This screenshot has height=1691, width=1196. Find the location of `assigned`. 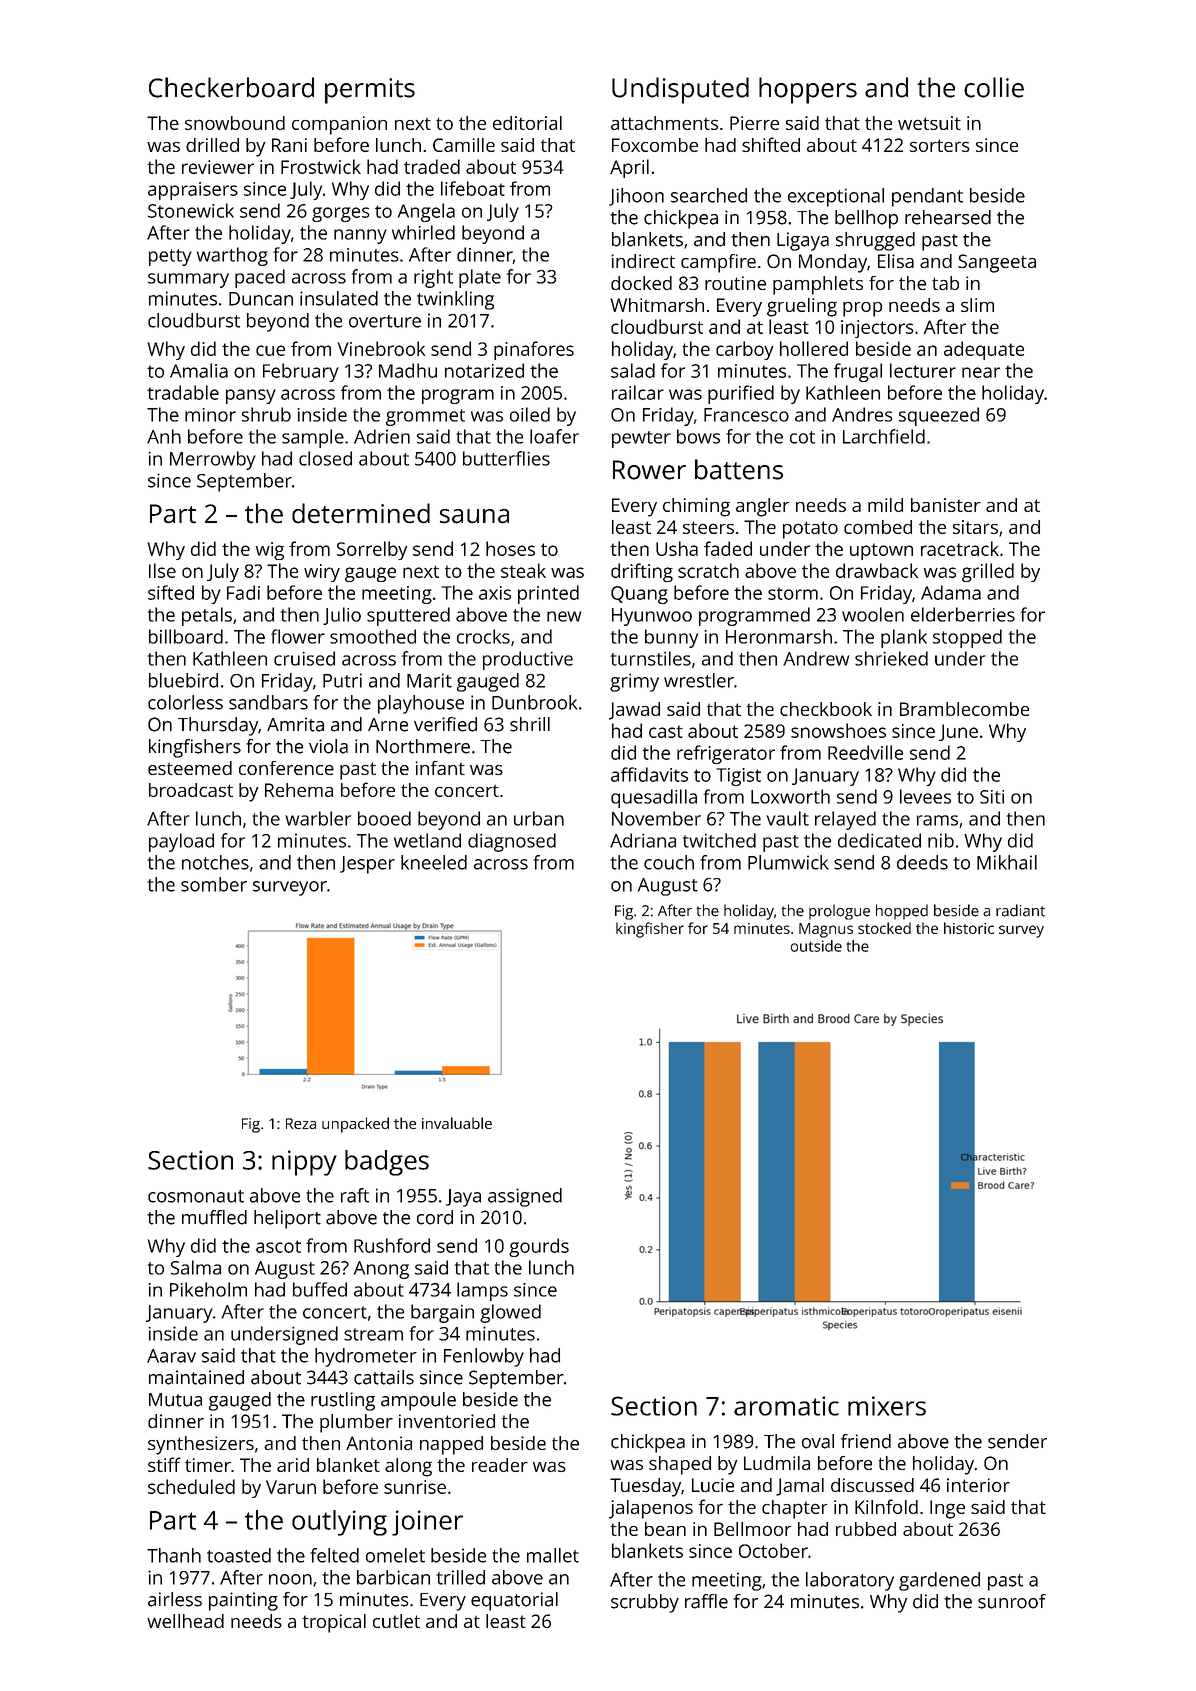

assigned is located at coordinates (525, 1197).
